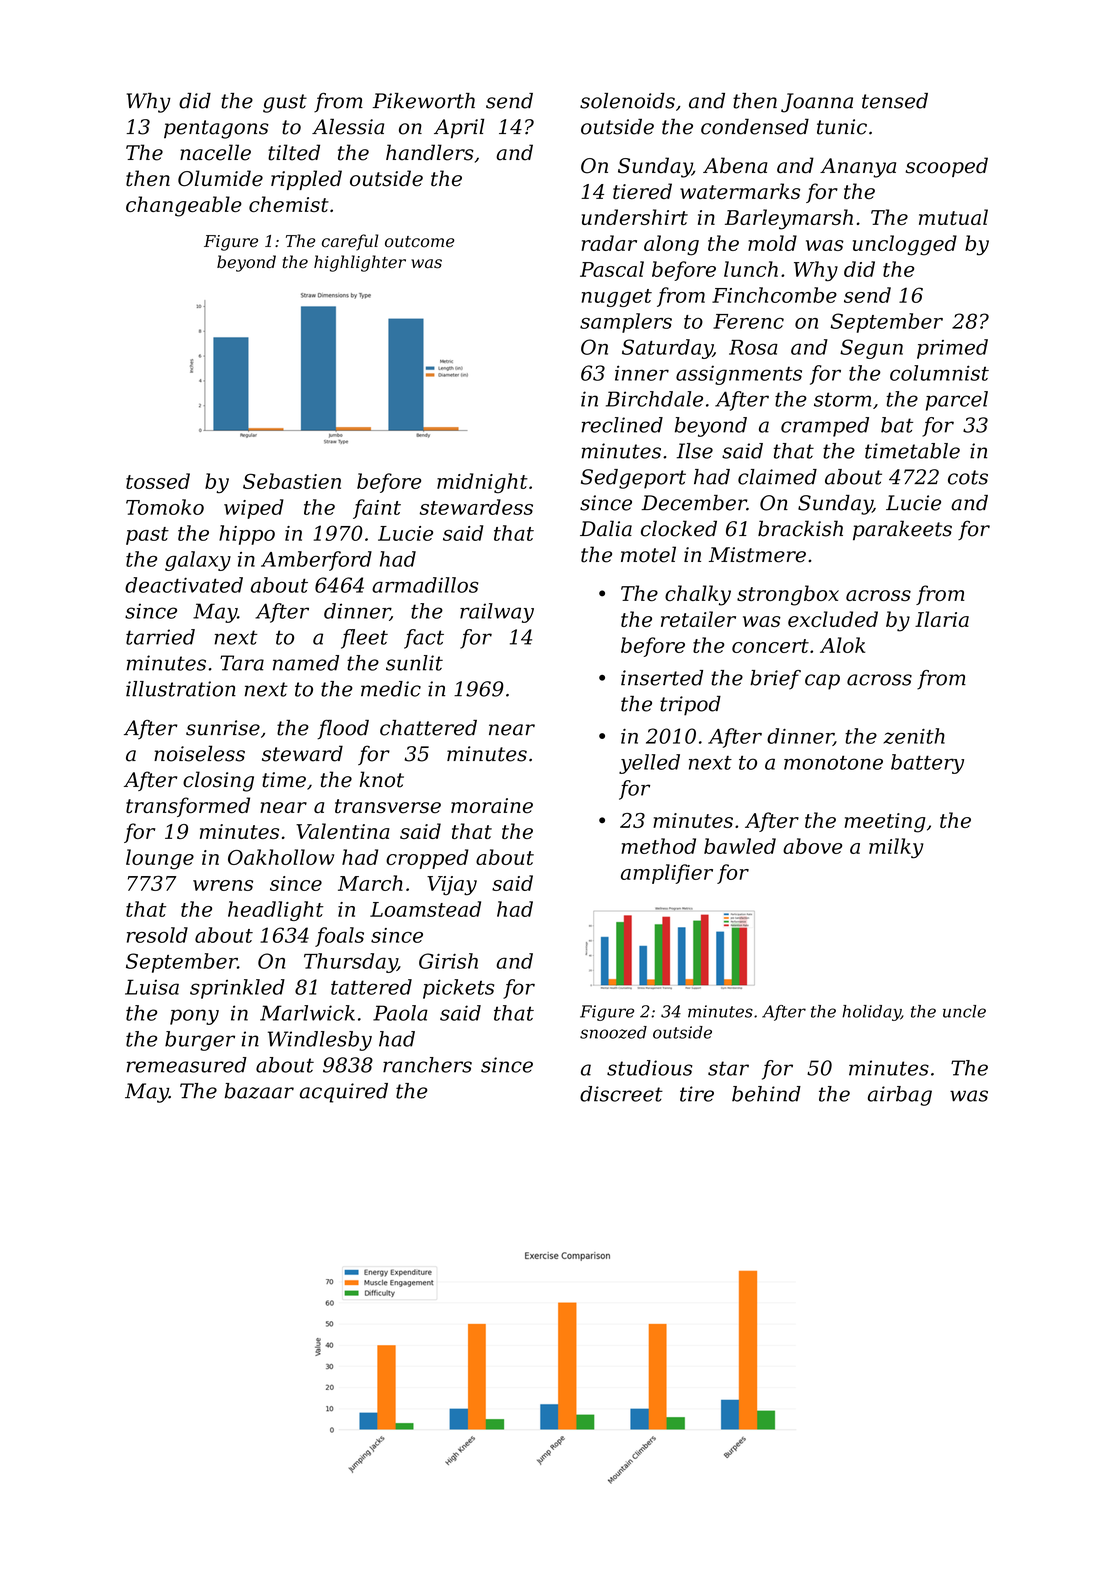 This document has width=1114, height=1583. What do you see at coordinates (609, 243) in the document?
I see `radar` at bounding box center [609, 243].
